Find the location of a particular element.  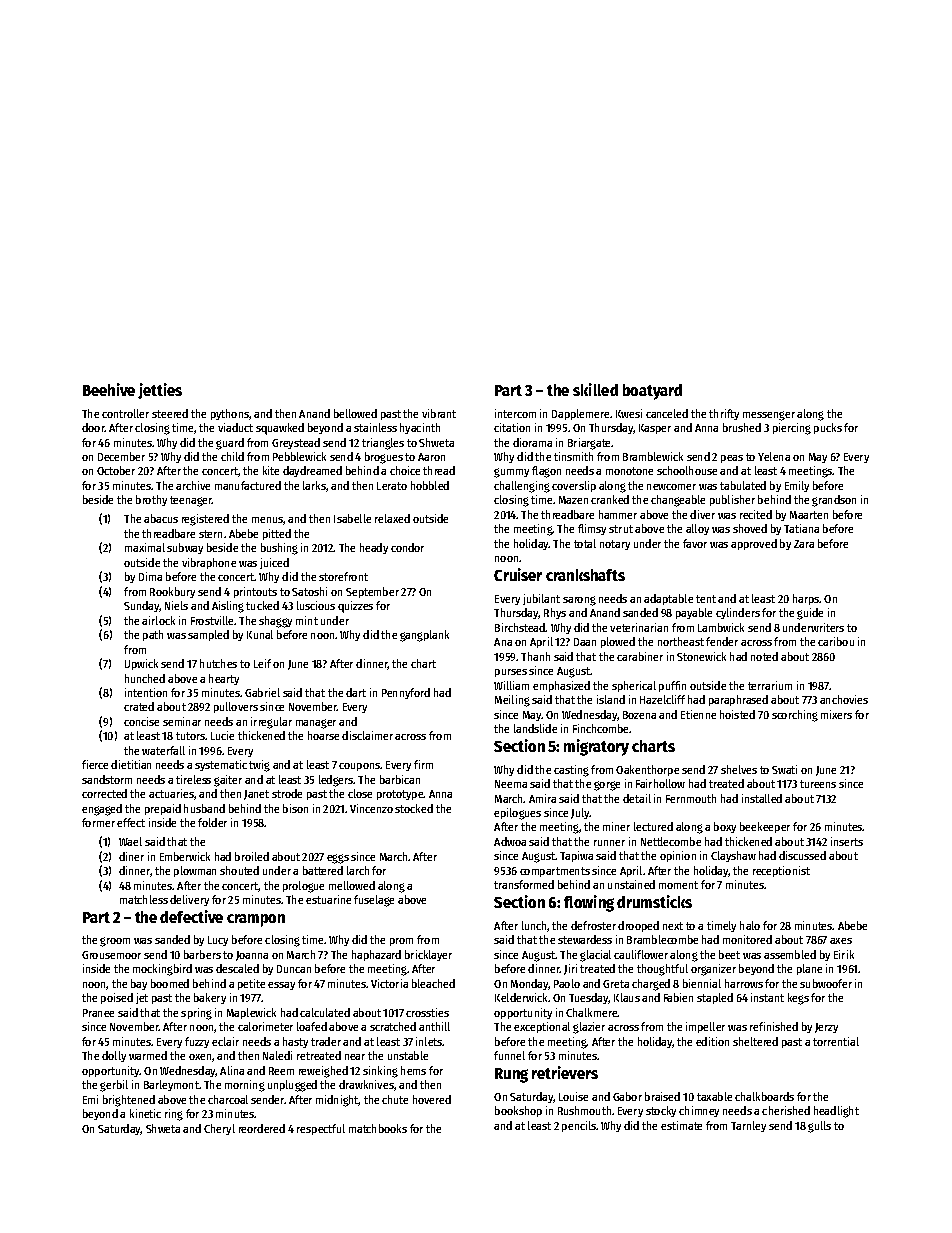

diner is located at coordinates (131, 856).
